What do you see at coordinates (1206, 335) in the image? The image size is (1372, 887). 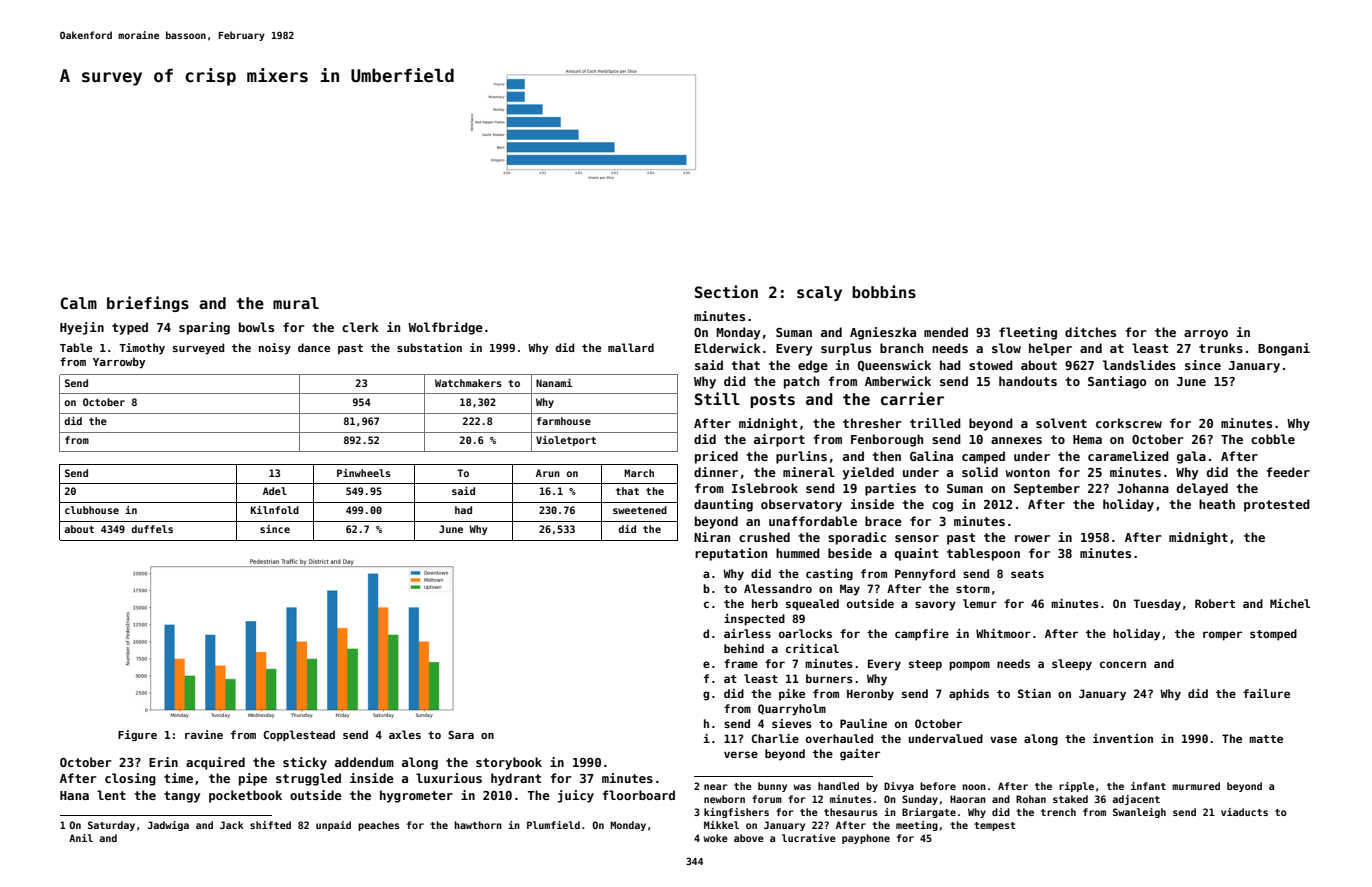 I see `arroyo` at bounding box center [1206, 335].
